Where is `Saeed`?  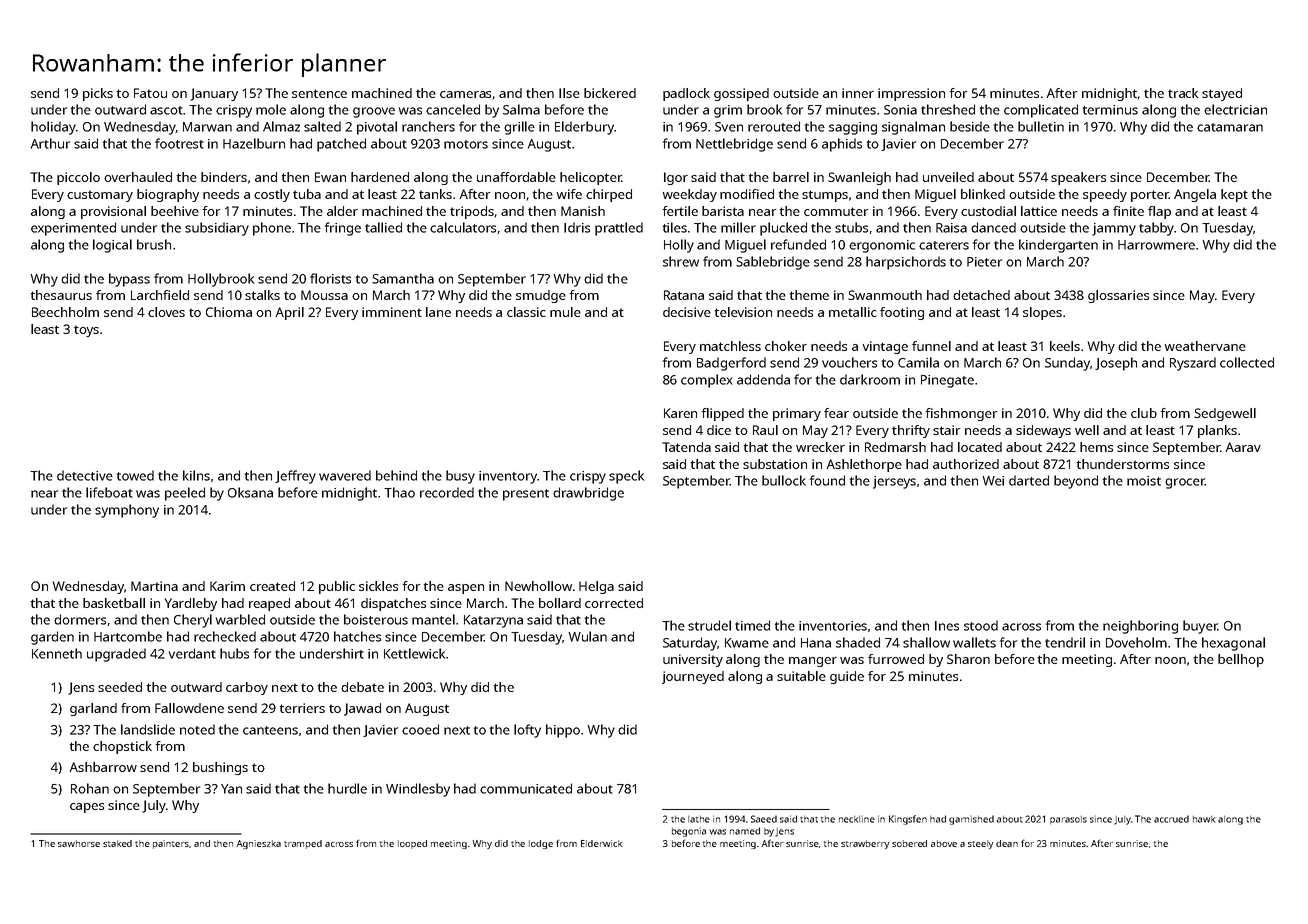
Saeed is located at coordinates (764, 819).
